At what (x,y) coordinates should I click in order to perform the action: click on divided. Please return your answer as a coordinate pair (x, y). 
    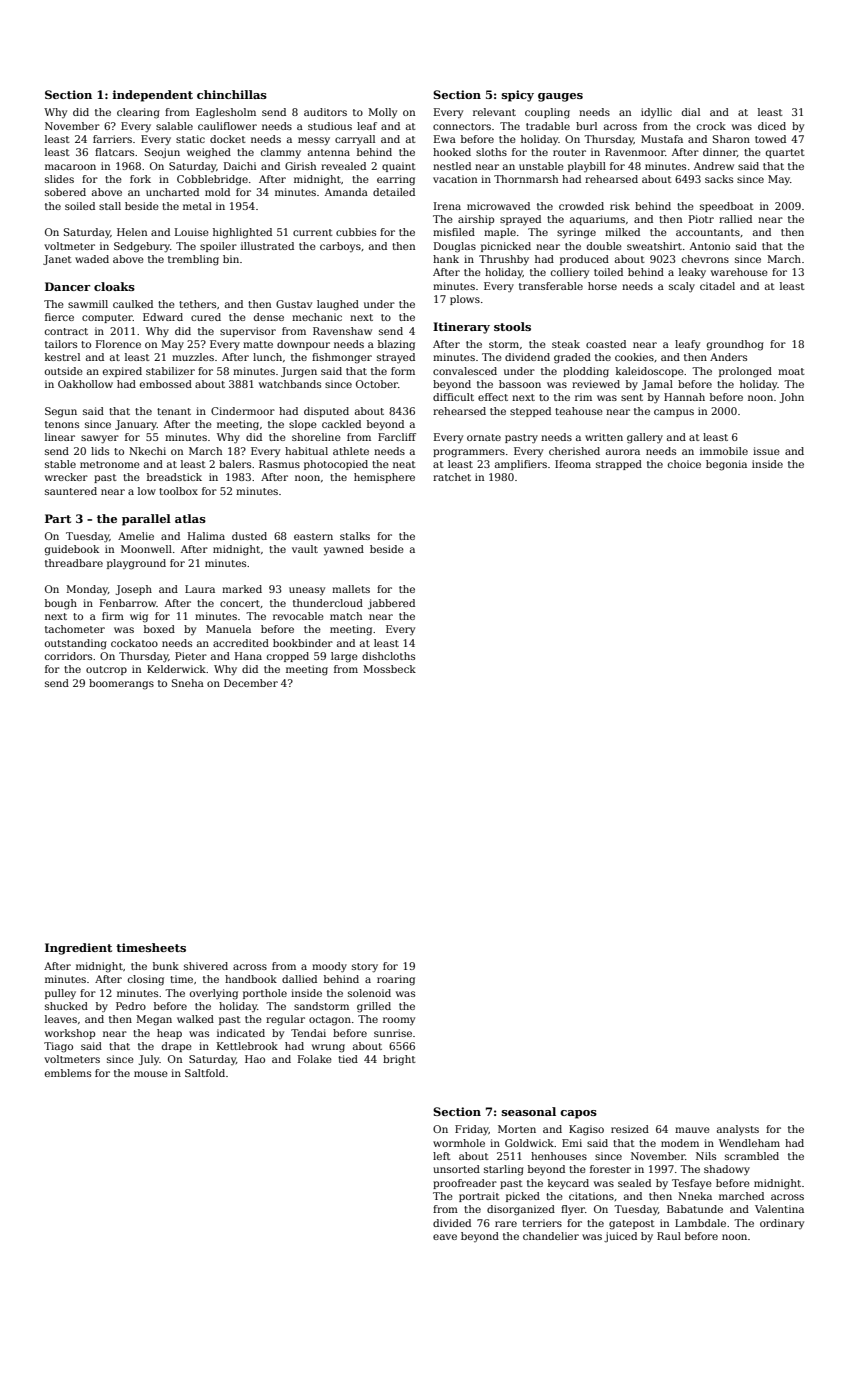
    Looking at the image, I should click on (452, 1223).
